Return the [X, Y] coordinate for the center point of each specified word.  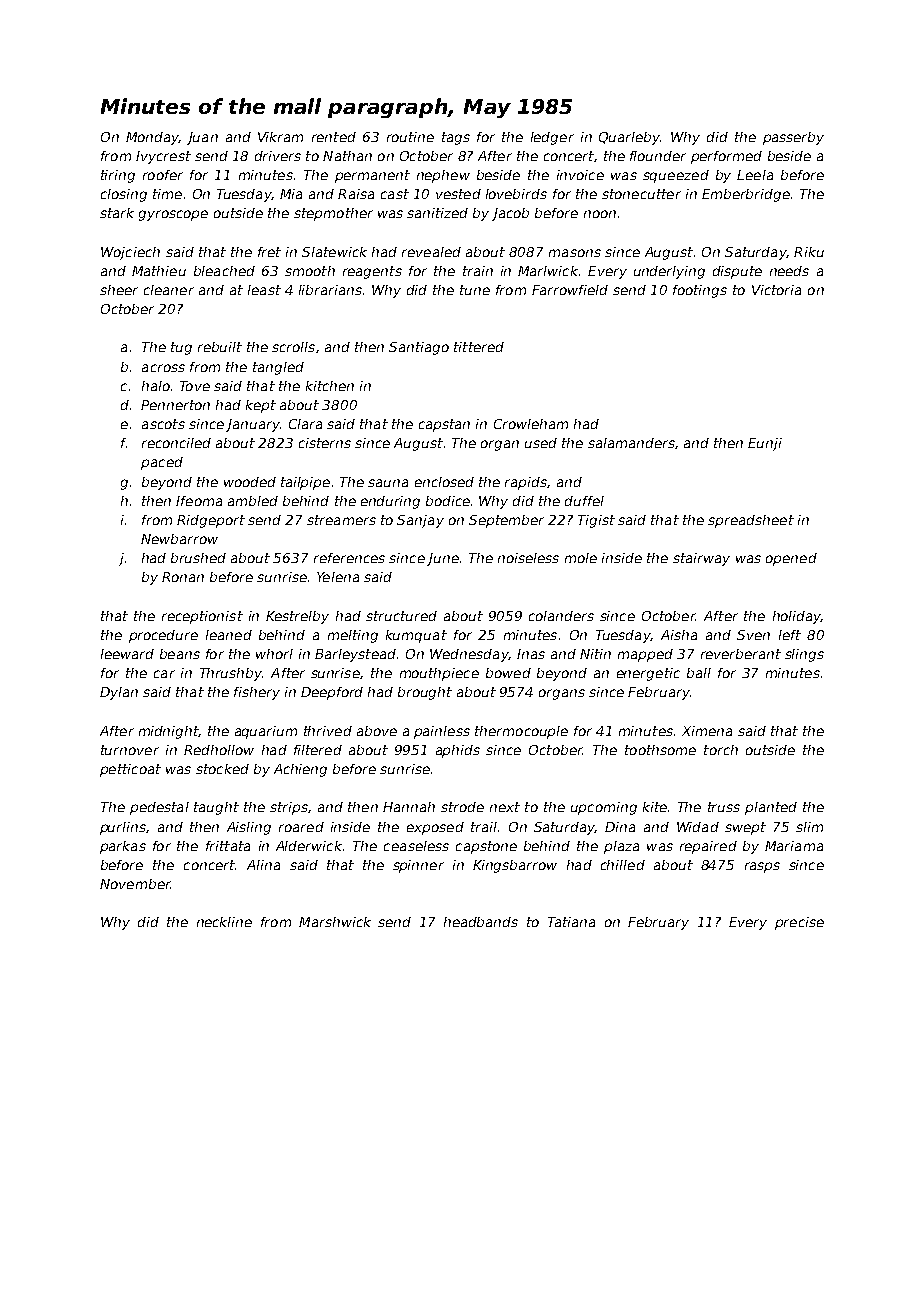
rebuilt [220, 347]
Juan [202, 138]
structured [401, 616]
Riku [809, 252]
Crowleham [531, 424]
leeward [127, 654]
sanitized [437, 213]
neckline [224, 922]
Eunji [765, 444]
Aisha [679, 635]
